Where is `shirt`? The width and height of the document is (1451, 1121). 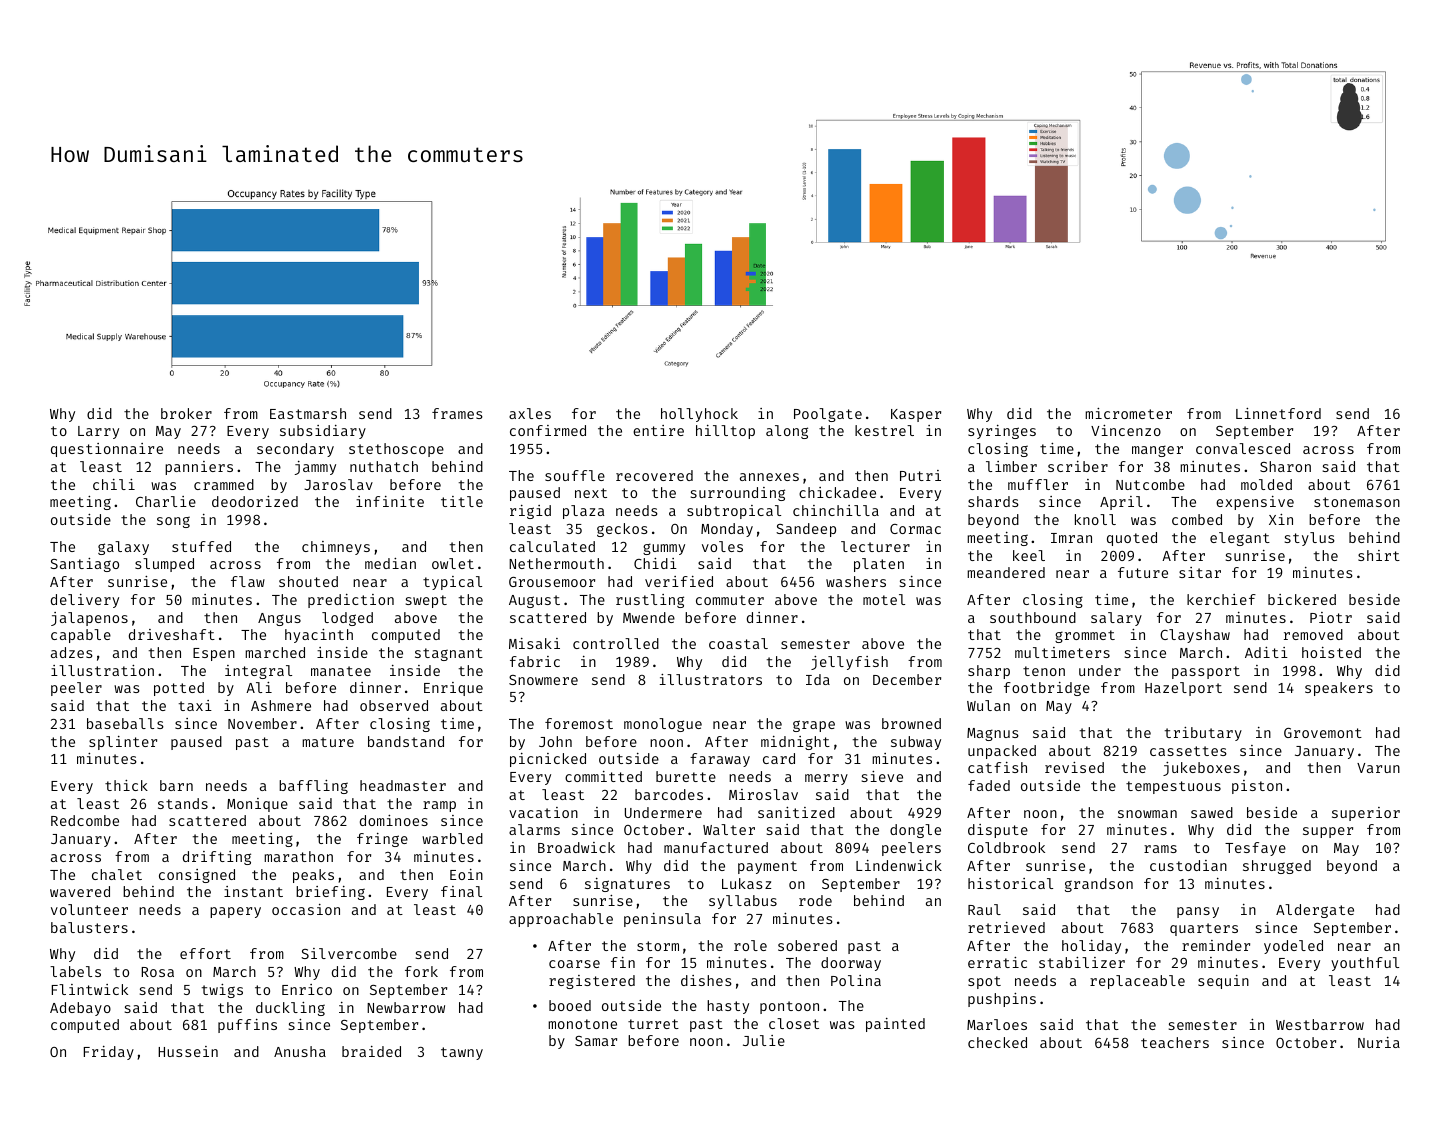 shirt is located at coordinates (1379, 555).
